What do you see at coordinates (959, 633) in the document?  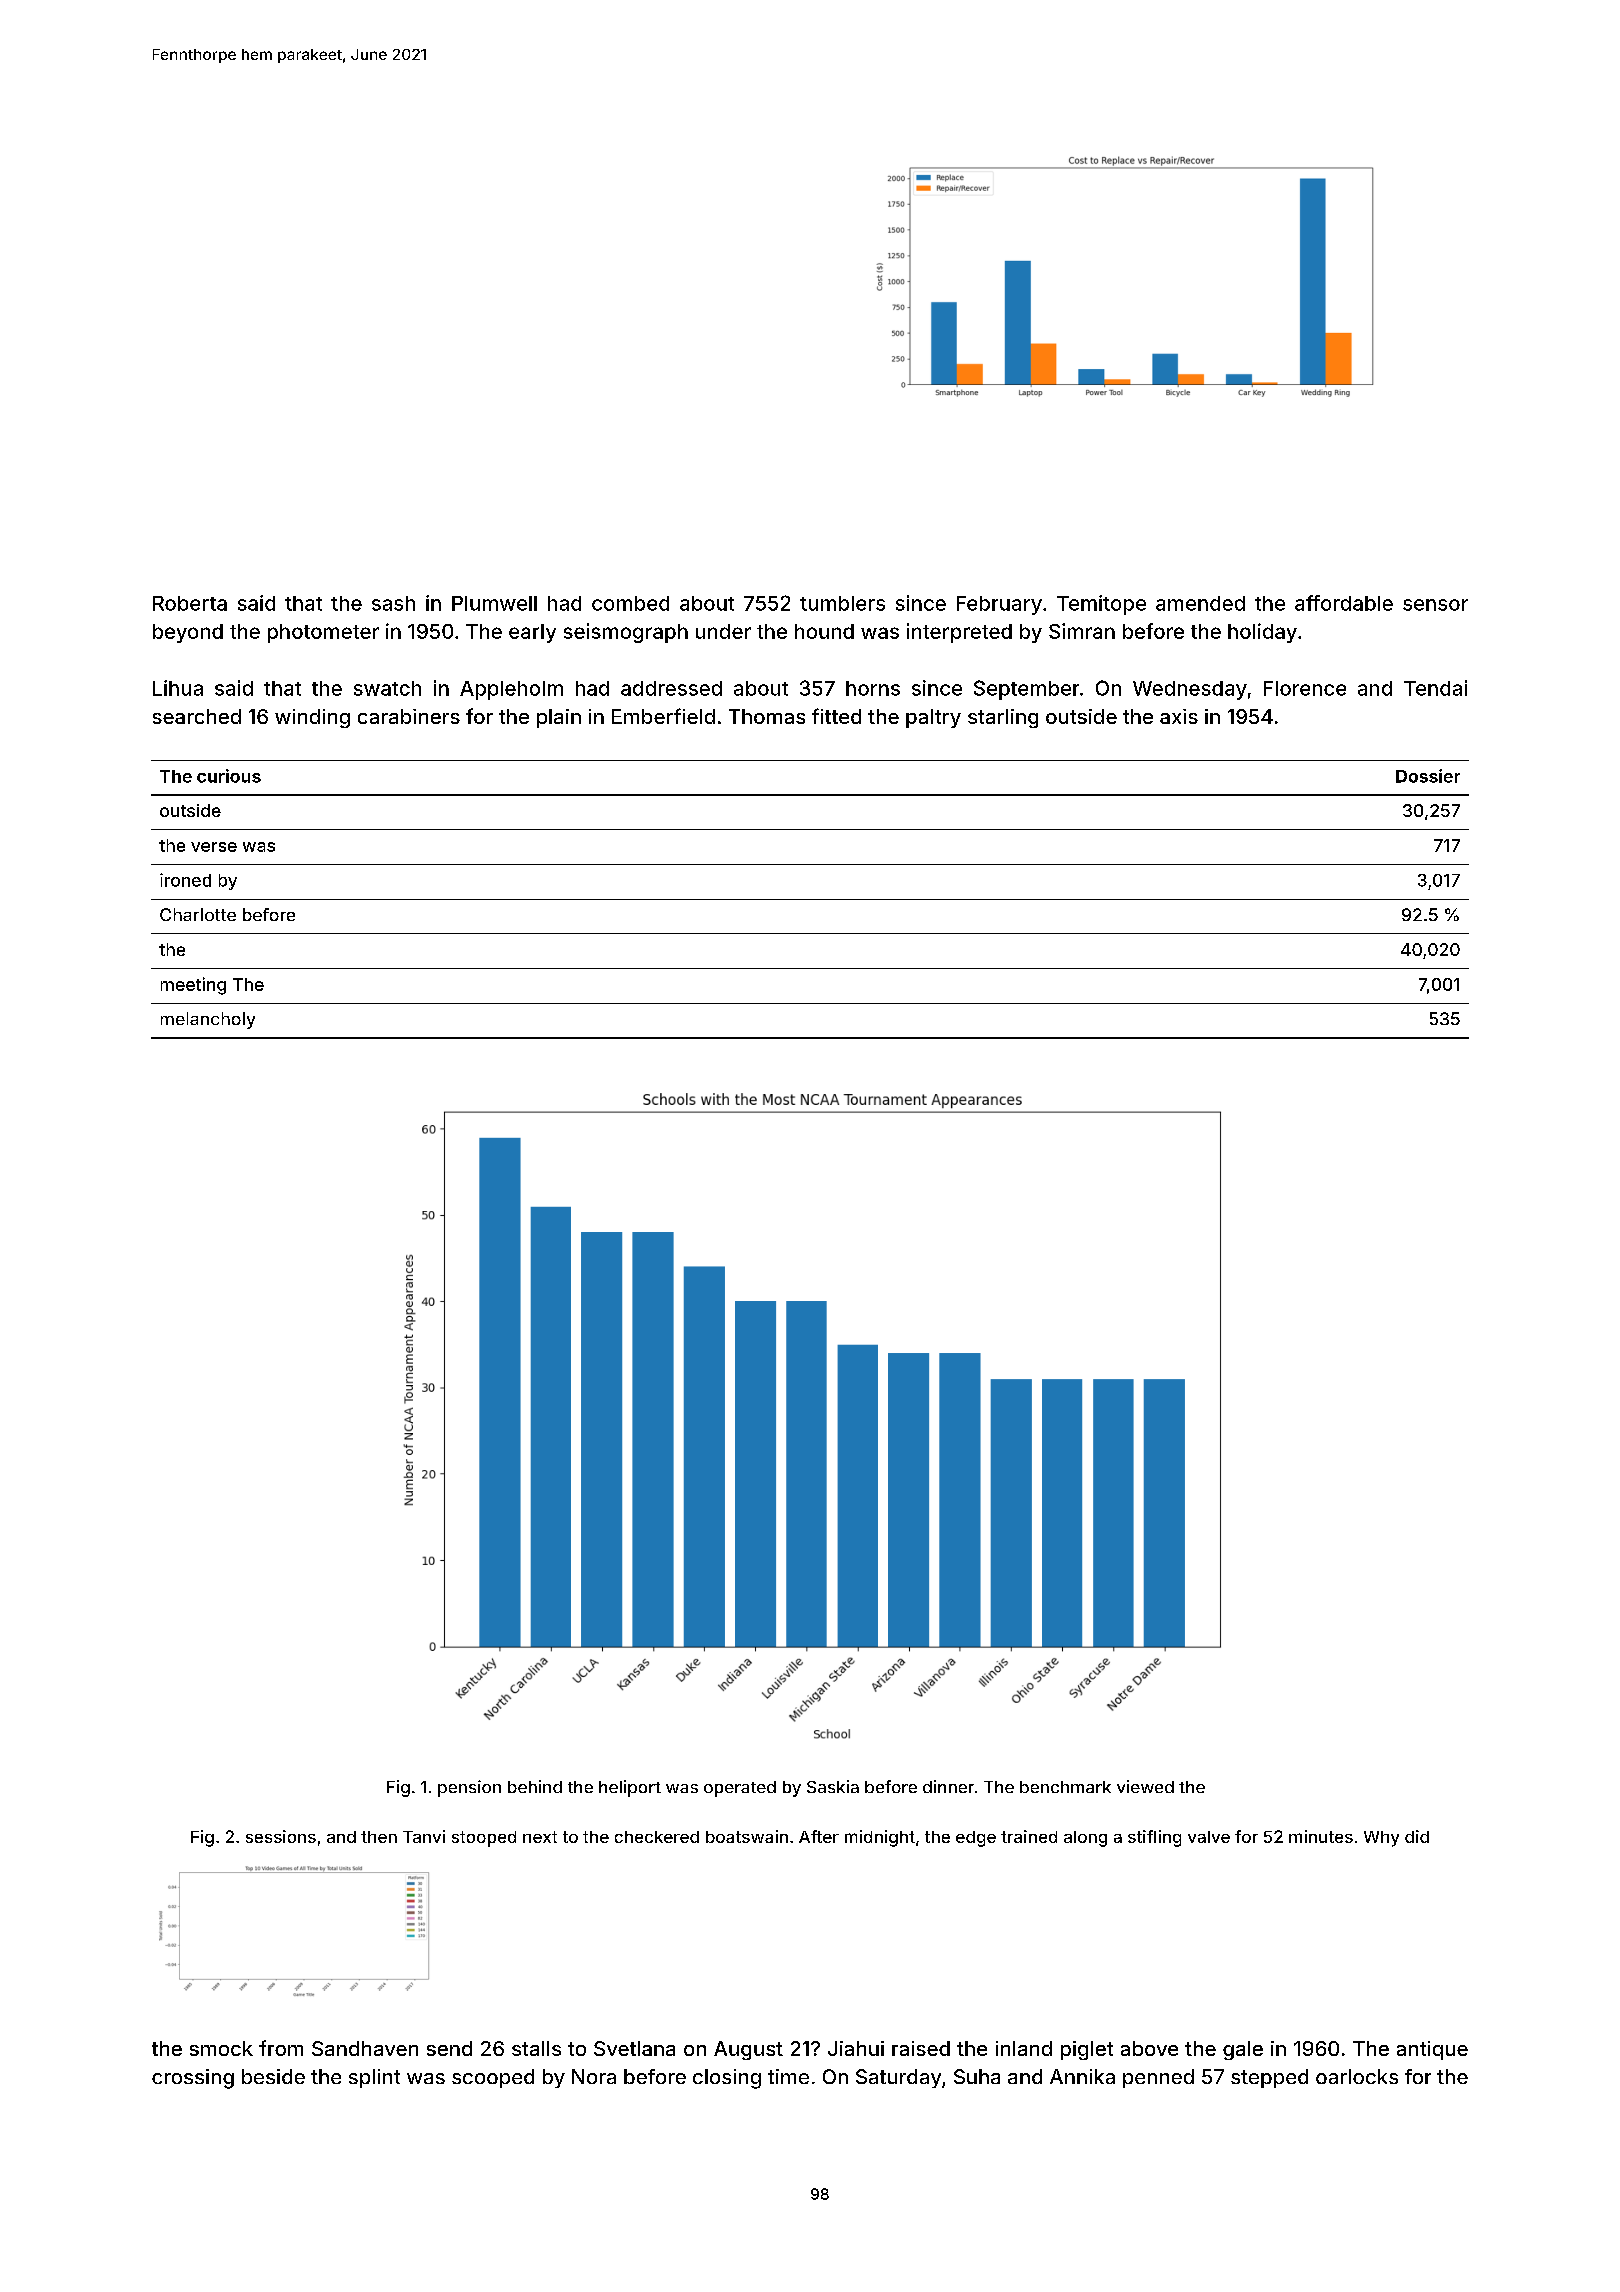 I see `interpreted` at bounding box center [959, 633].
